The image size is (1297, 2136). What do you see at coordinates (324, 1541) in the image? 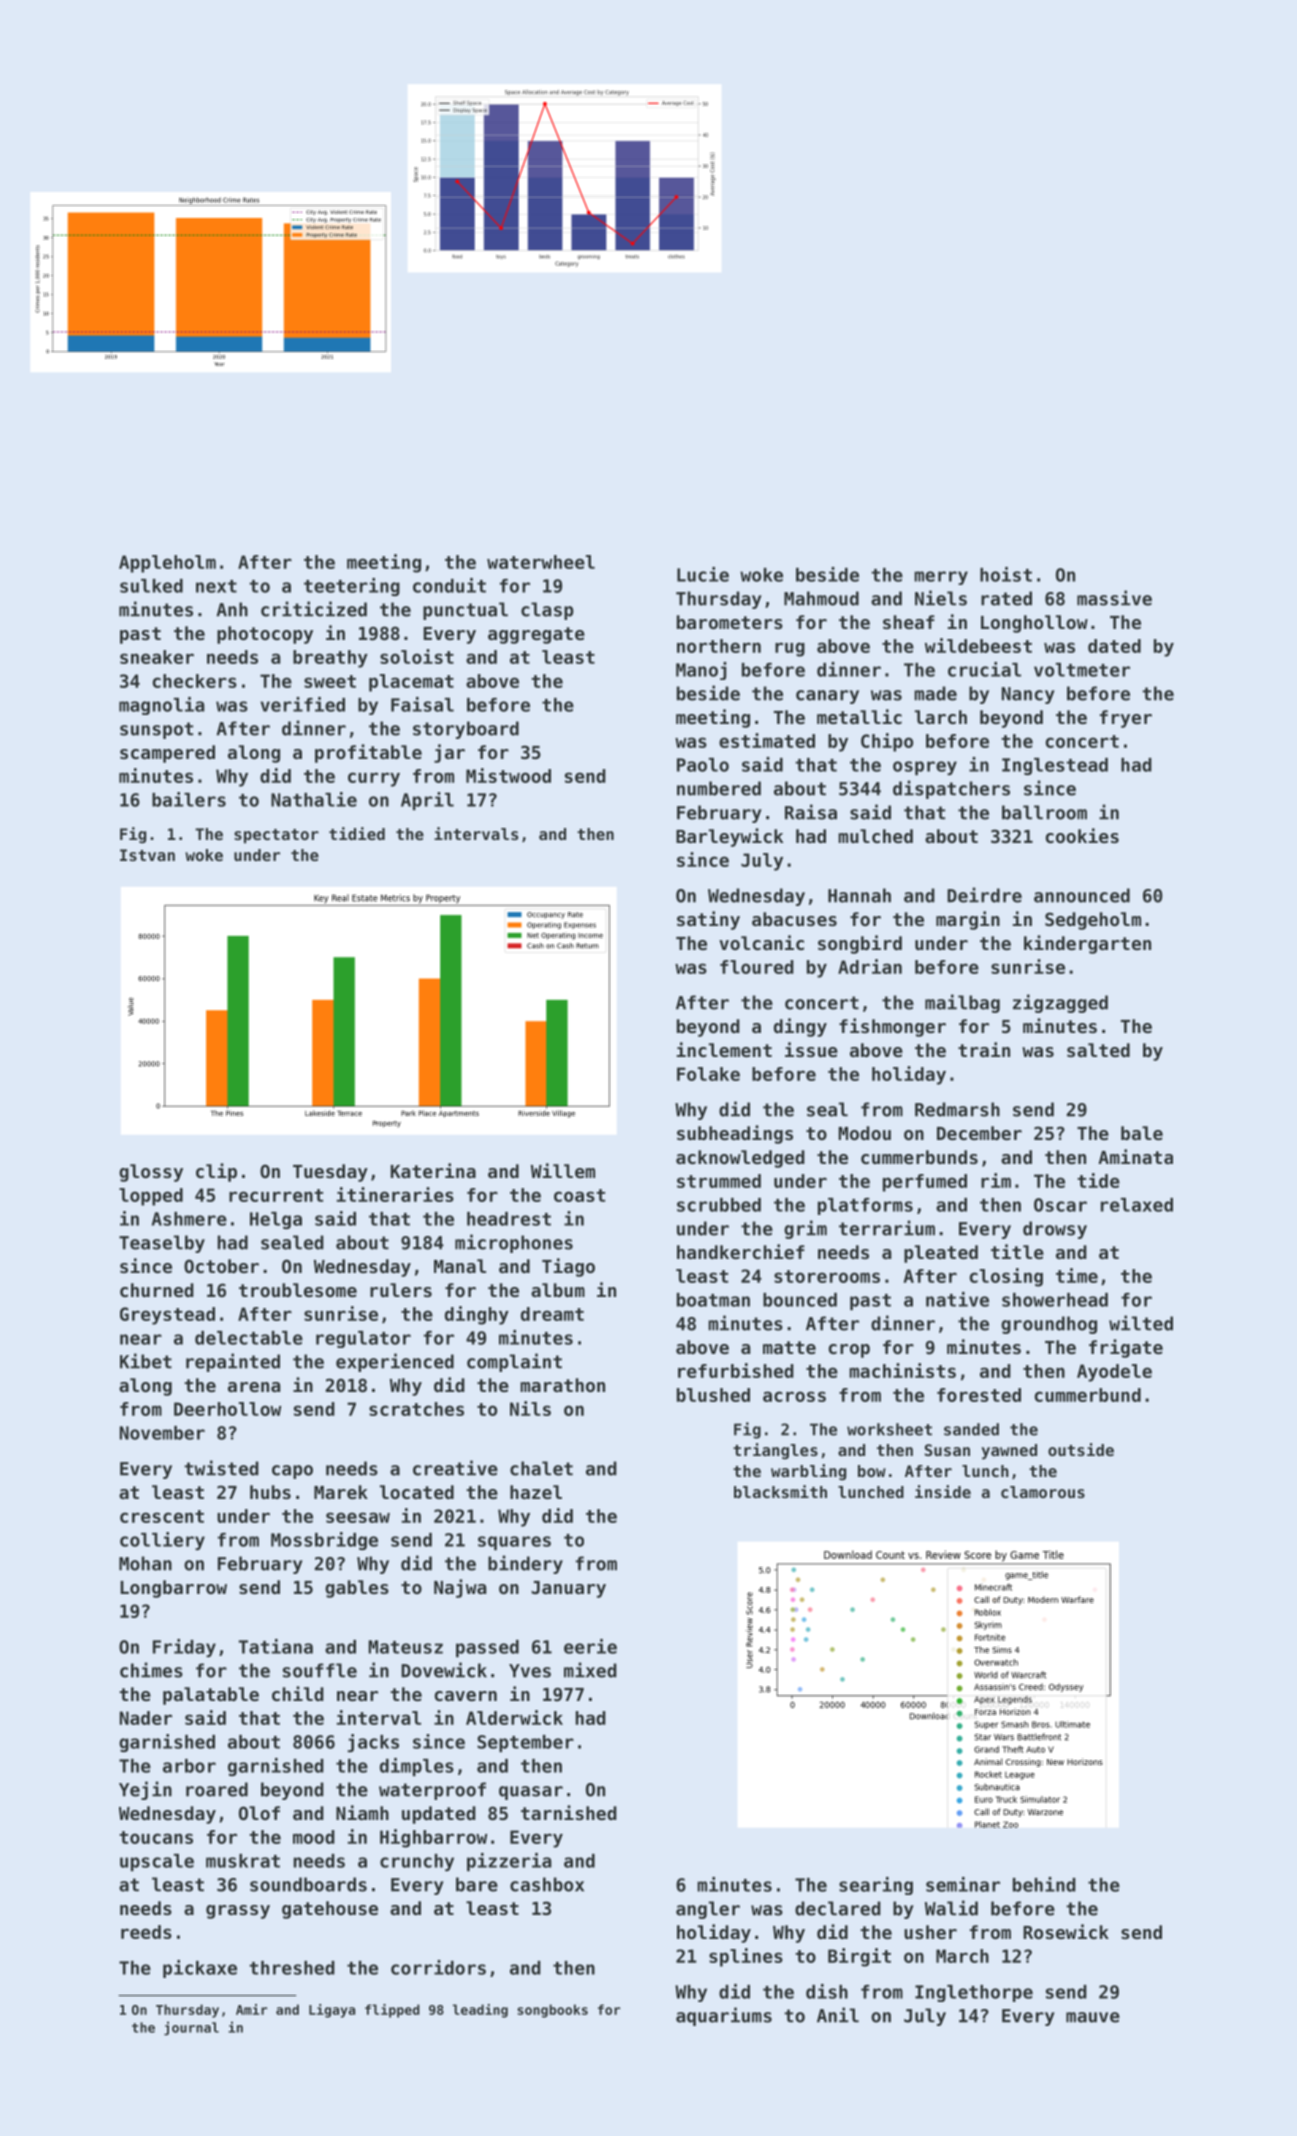
I see `Mossbridge` at bounding box center [324, 1541].
